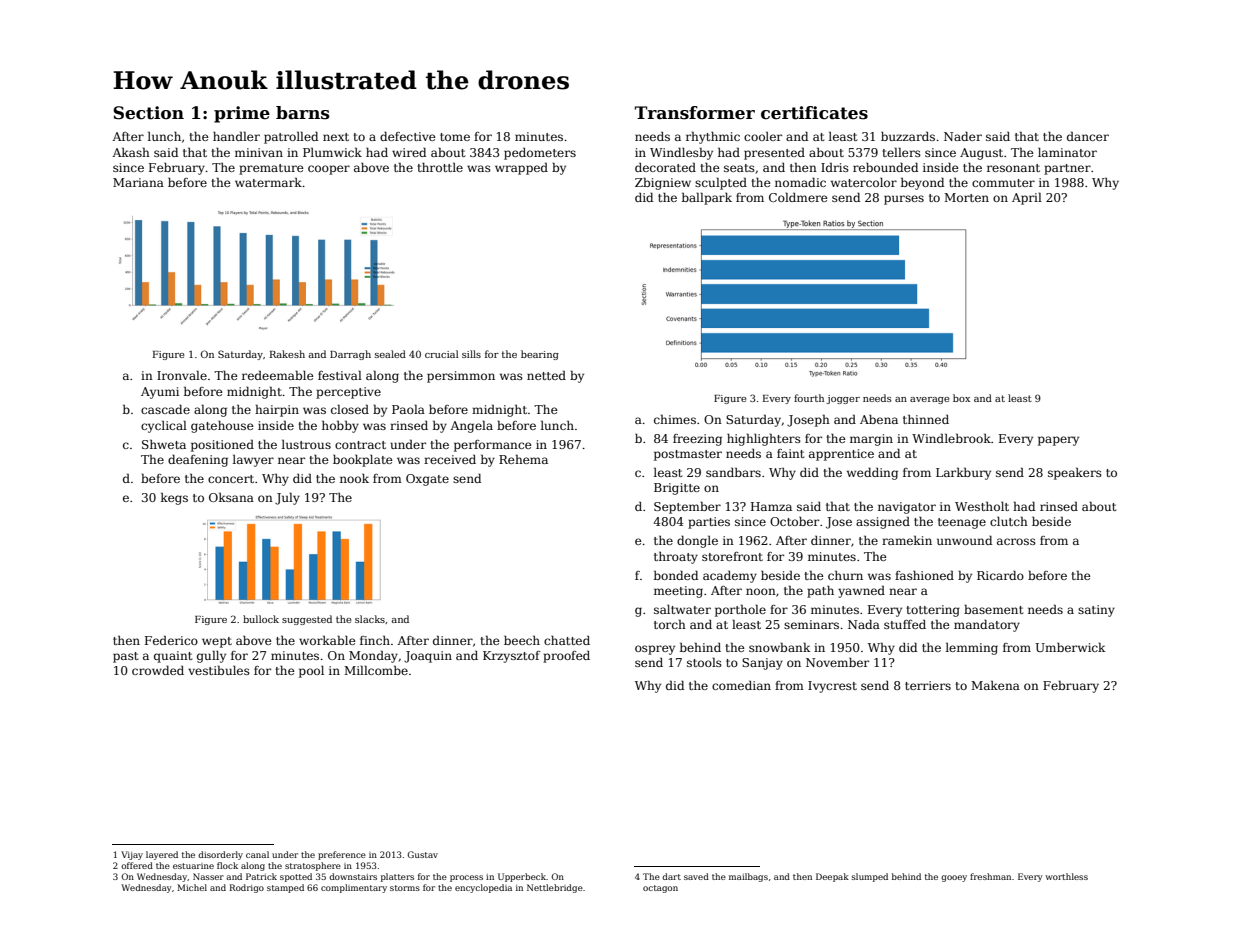 This screenshot has height=952, width=1233. I want to click on purses, so click(904, 200).
